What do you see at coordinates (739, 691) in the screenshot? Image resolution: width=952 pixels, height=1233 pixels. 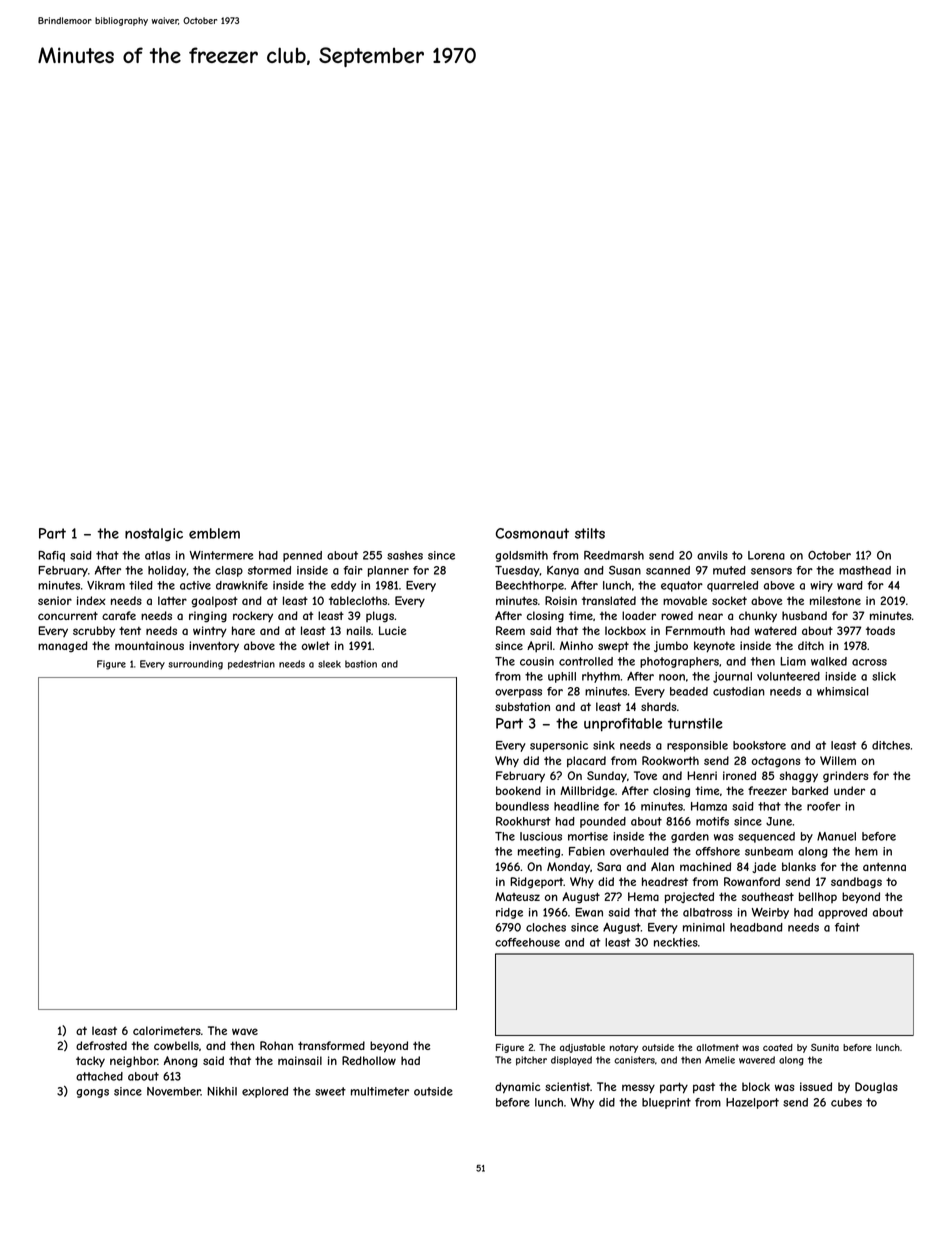 I see `custodian` at bounding box center [739, 691].
